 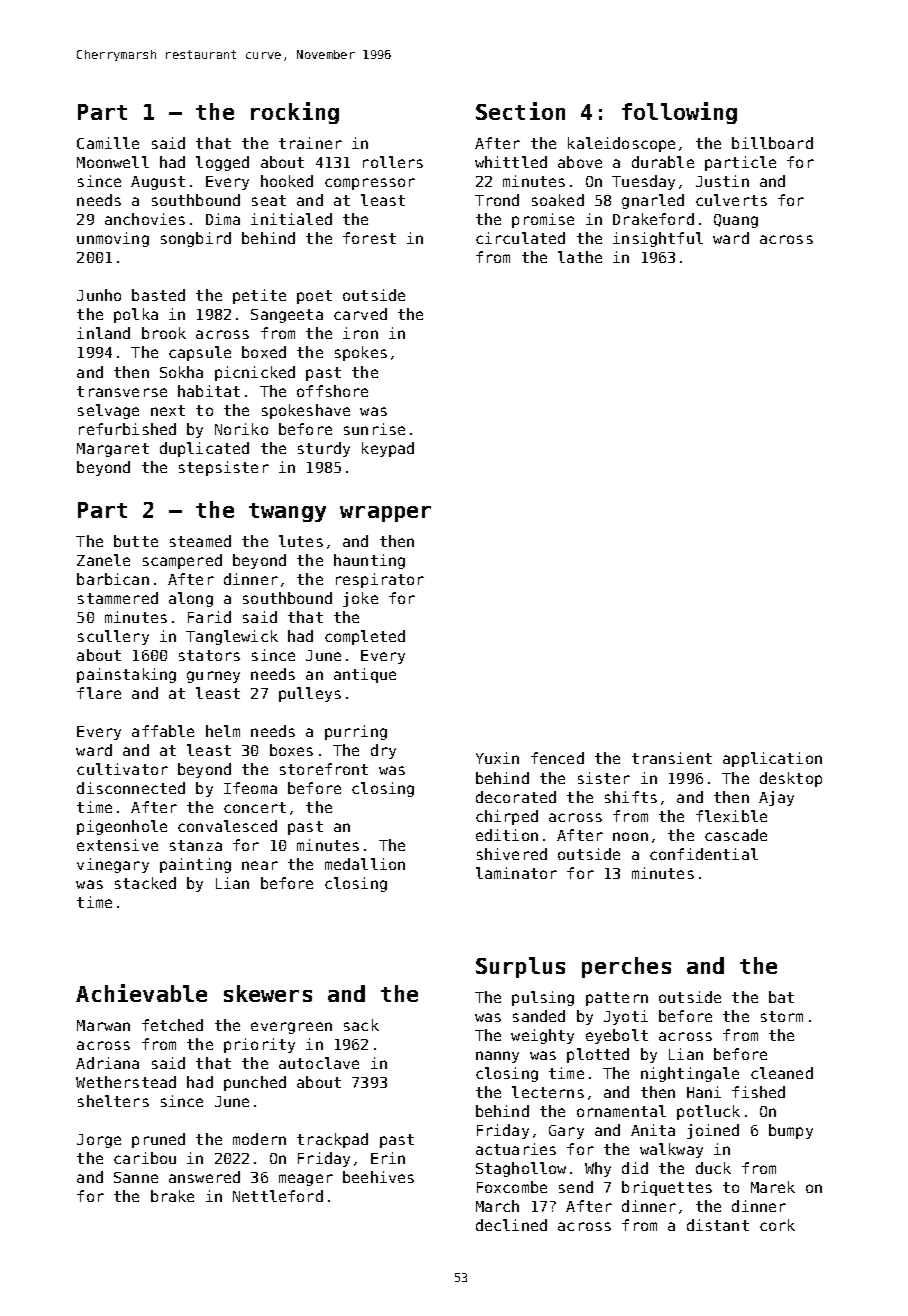 I want to click on fetched, so click(x=172, y=1025).
